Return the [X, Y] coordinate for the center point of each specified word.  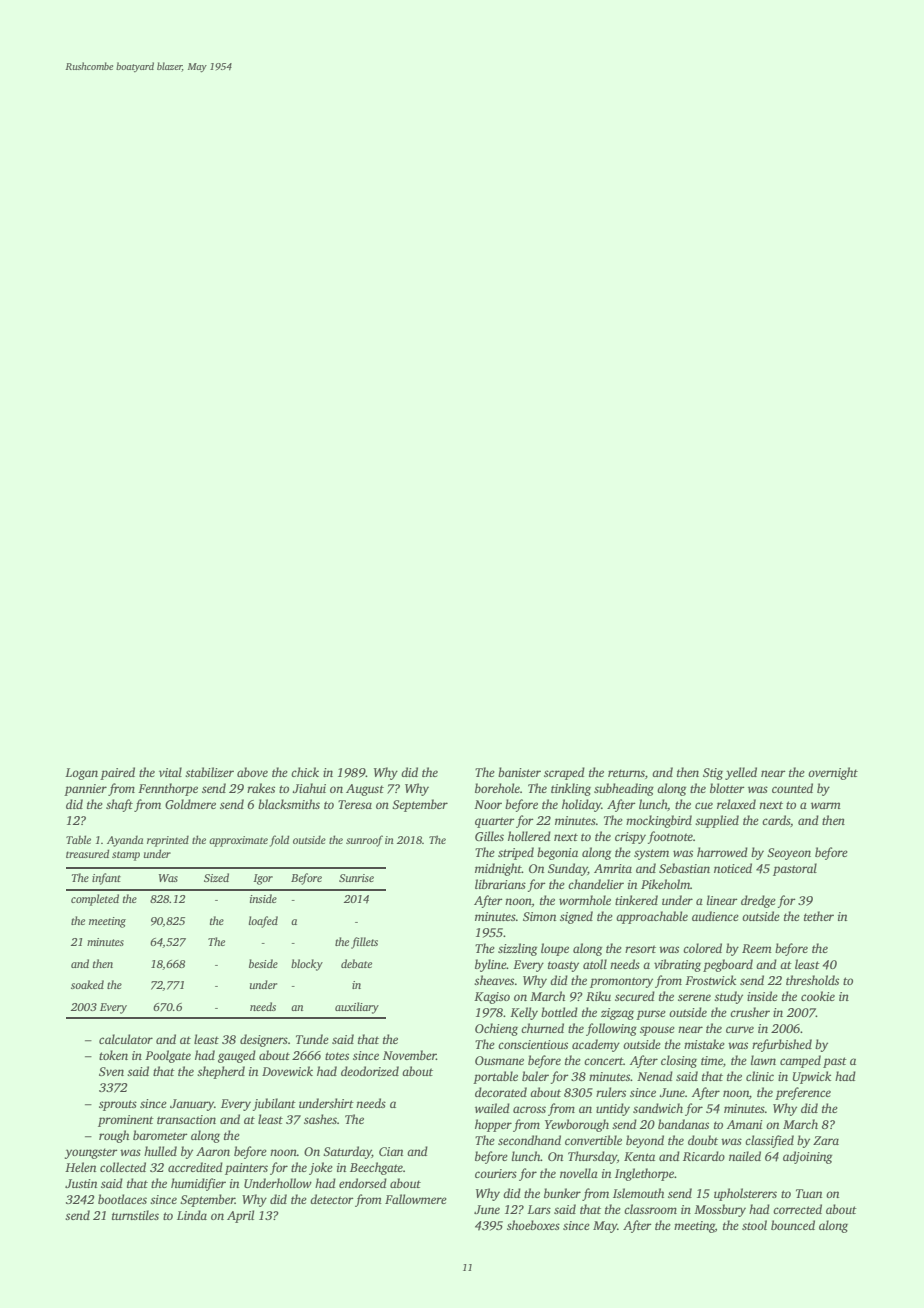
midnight [498, 869]
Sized [216, 877]
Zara [826, 1140]
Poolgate [168, 1056]
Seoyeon [789, 854]
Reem [757, 948]
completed [95, 900]
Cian [391, 1151]
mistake [704, 1044]
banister [519, 772]
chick [305, 772]
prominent [126, 1121]
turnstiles [135, 1215]
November [409, 1055]
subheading [624, 789]
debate [356, 963]
